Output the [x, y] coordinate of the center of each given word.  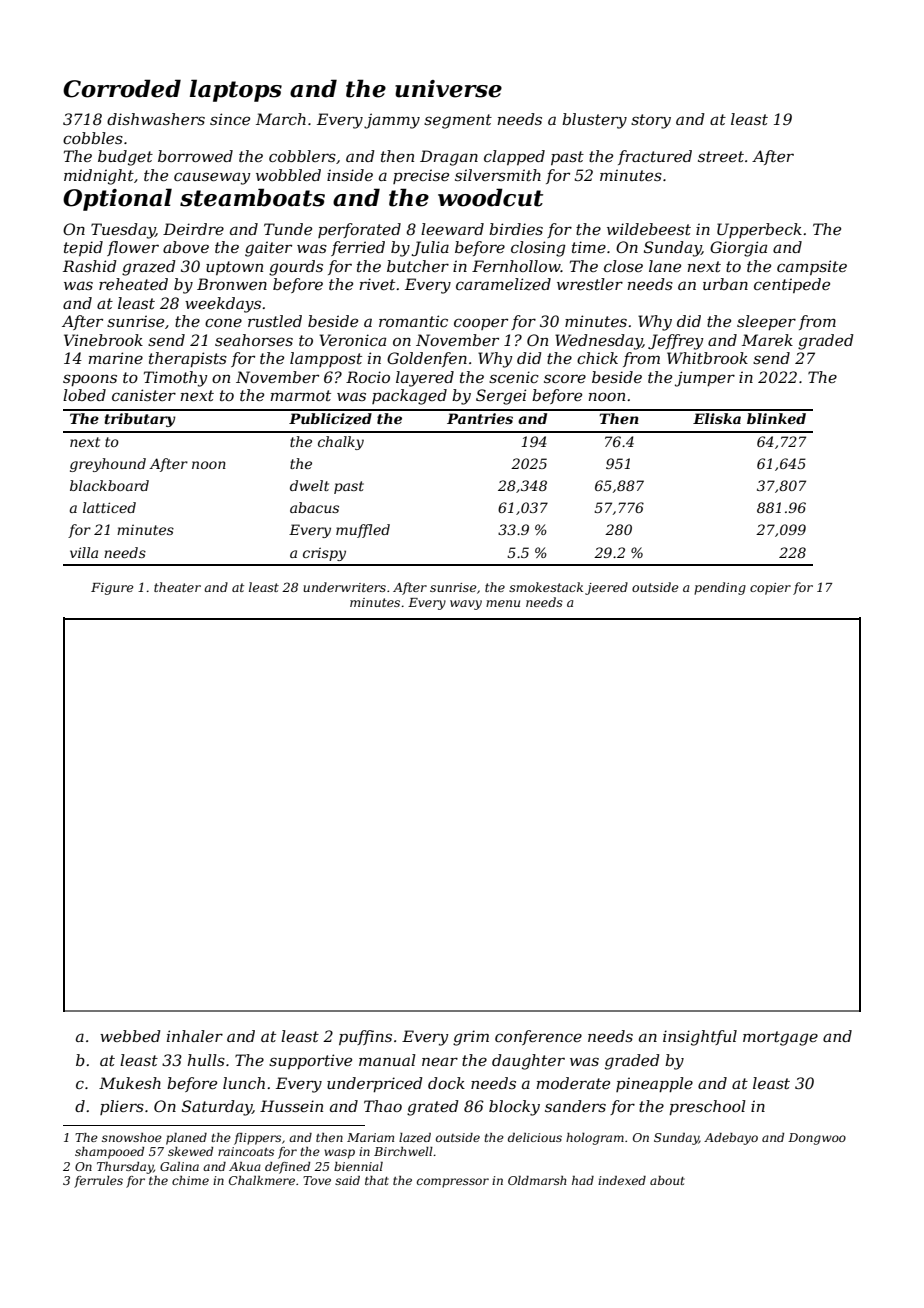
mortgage [780, 1038]
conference [538, 1037]
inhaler [195, 1036]
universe [448, 89]
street [721, 156]
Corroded [122, 88]
